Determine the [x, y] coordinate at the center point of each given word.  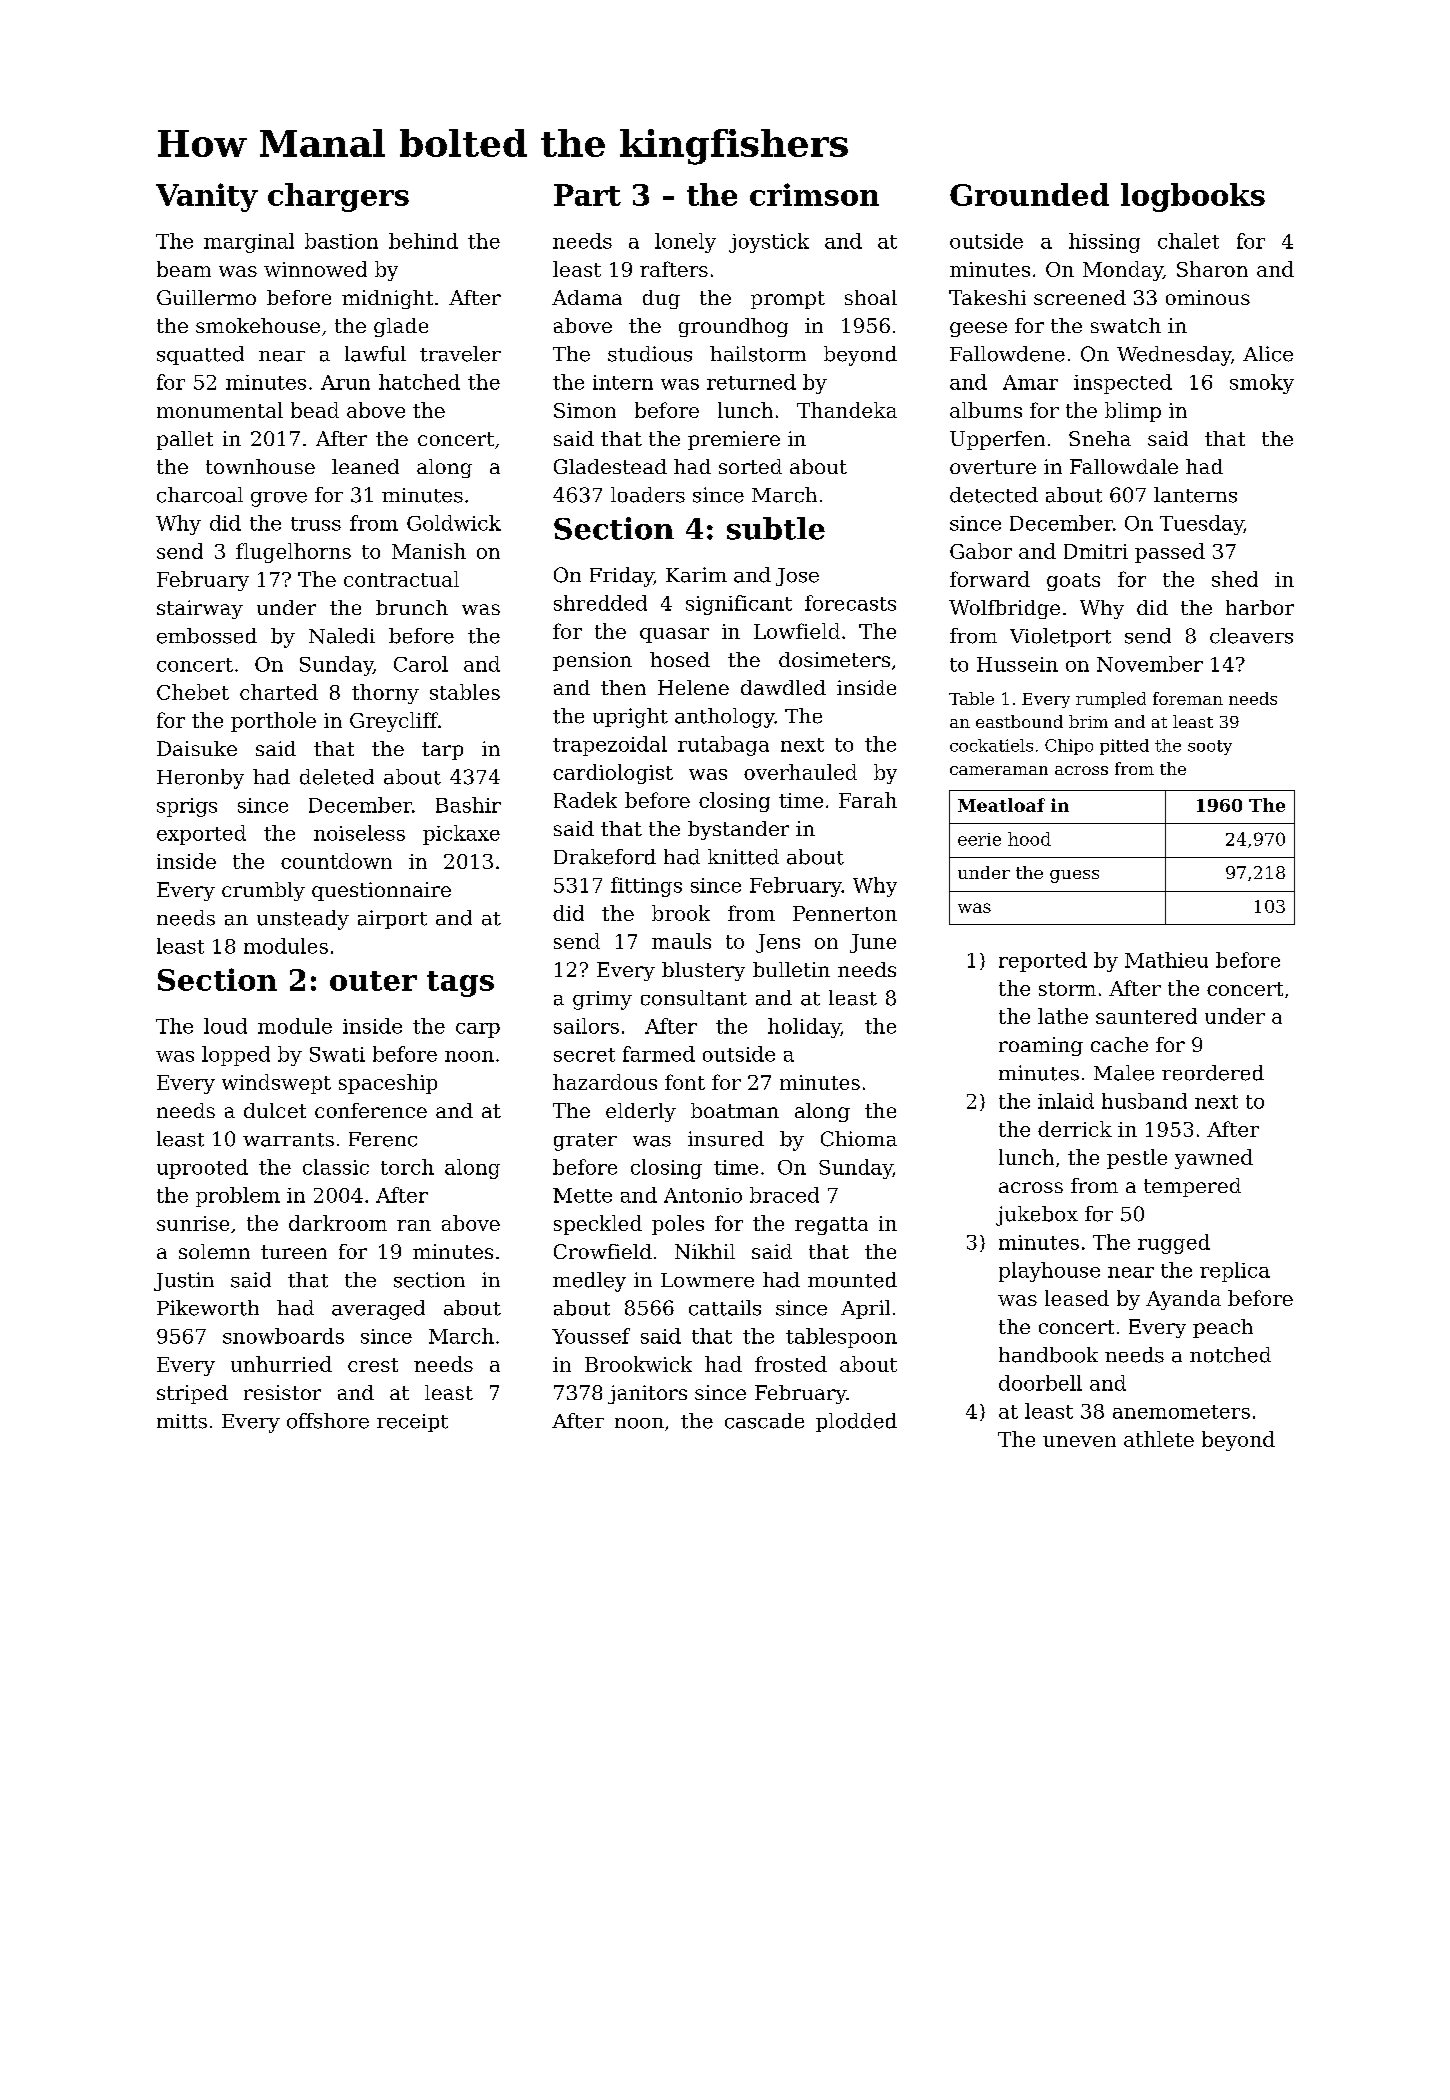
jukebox [1037, 1216]
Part [587, 195]
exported [201, 835]
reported [1043, 962]
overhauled [800, 772]
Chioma [859, 1139]
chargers [338, 197]
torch [407, 1167]
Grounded [1029, 194]
